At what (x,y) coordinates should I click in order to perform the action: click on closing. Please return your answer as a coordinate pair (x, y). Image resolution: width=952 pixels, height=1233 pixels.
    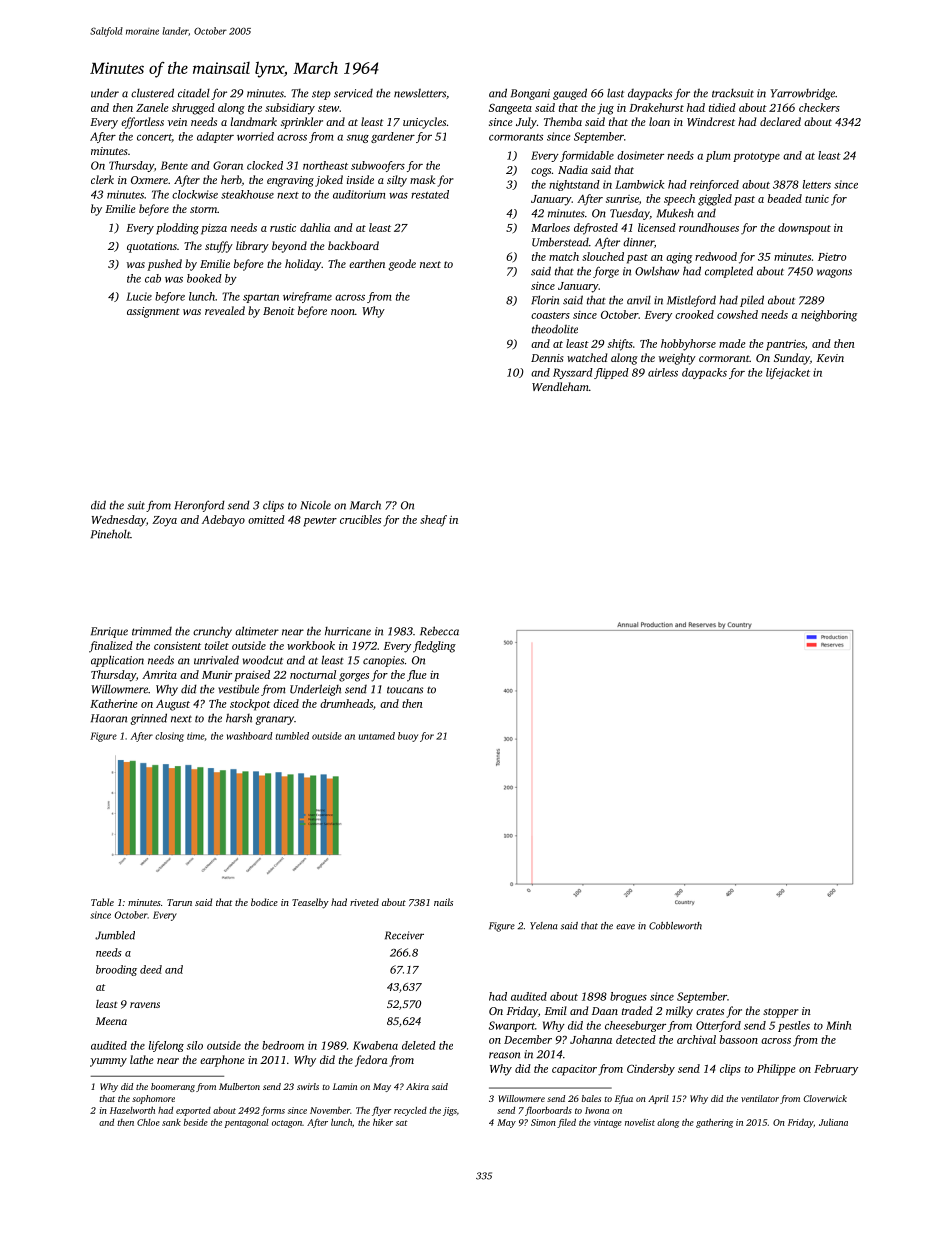
    Looking at the image, I should click on (169, 737).
